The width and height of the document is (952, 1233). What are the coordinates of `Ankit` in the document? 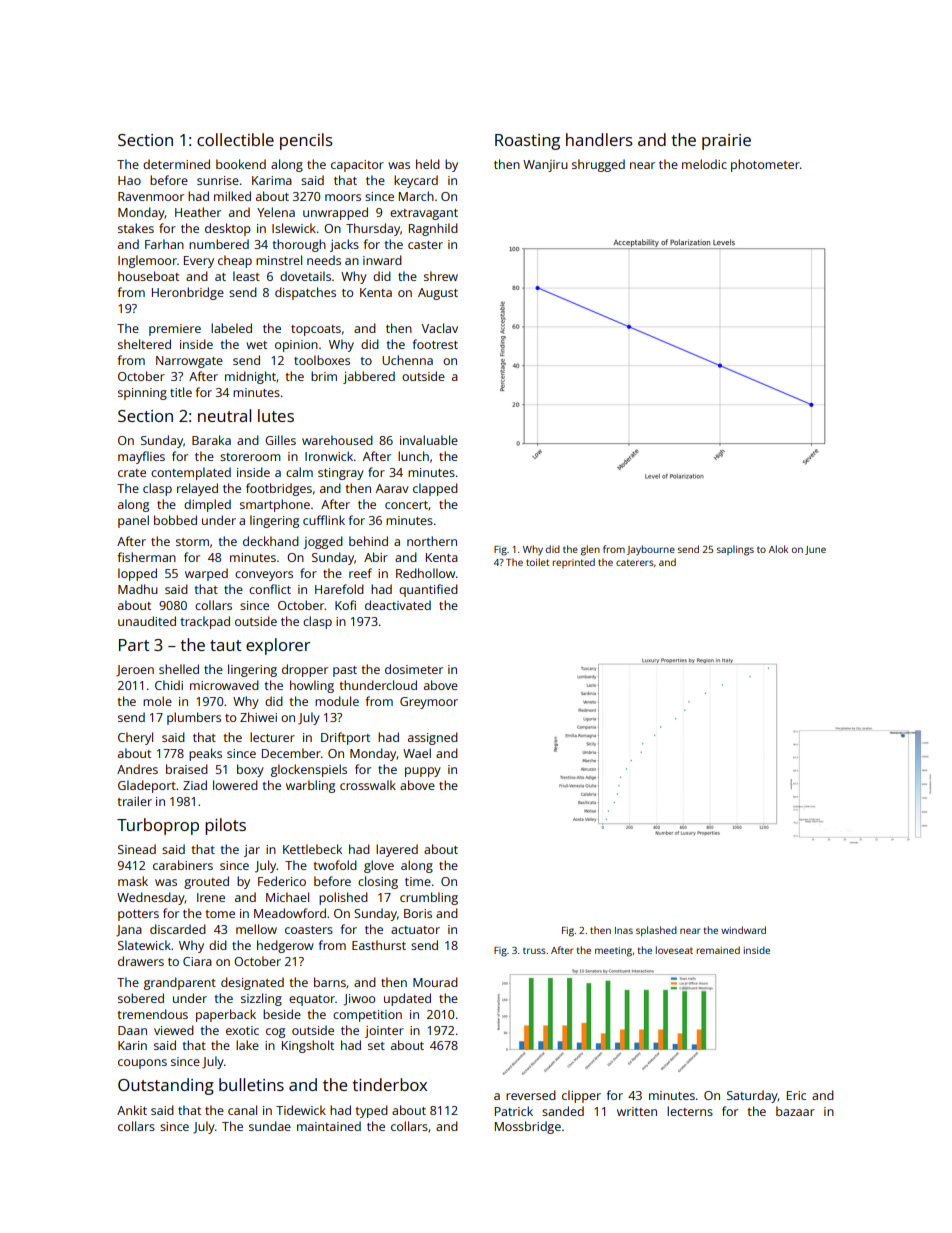 It's located at (132, 1110).
